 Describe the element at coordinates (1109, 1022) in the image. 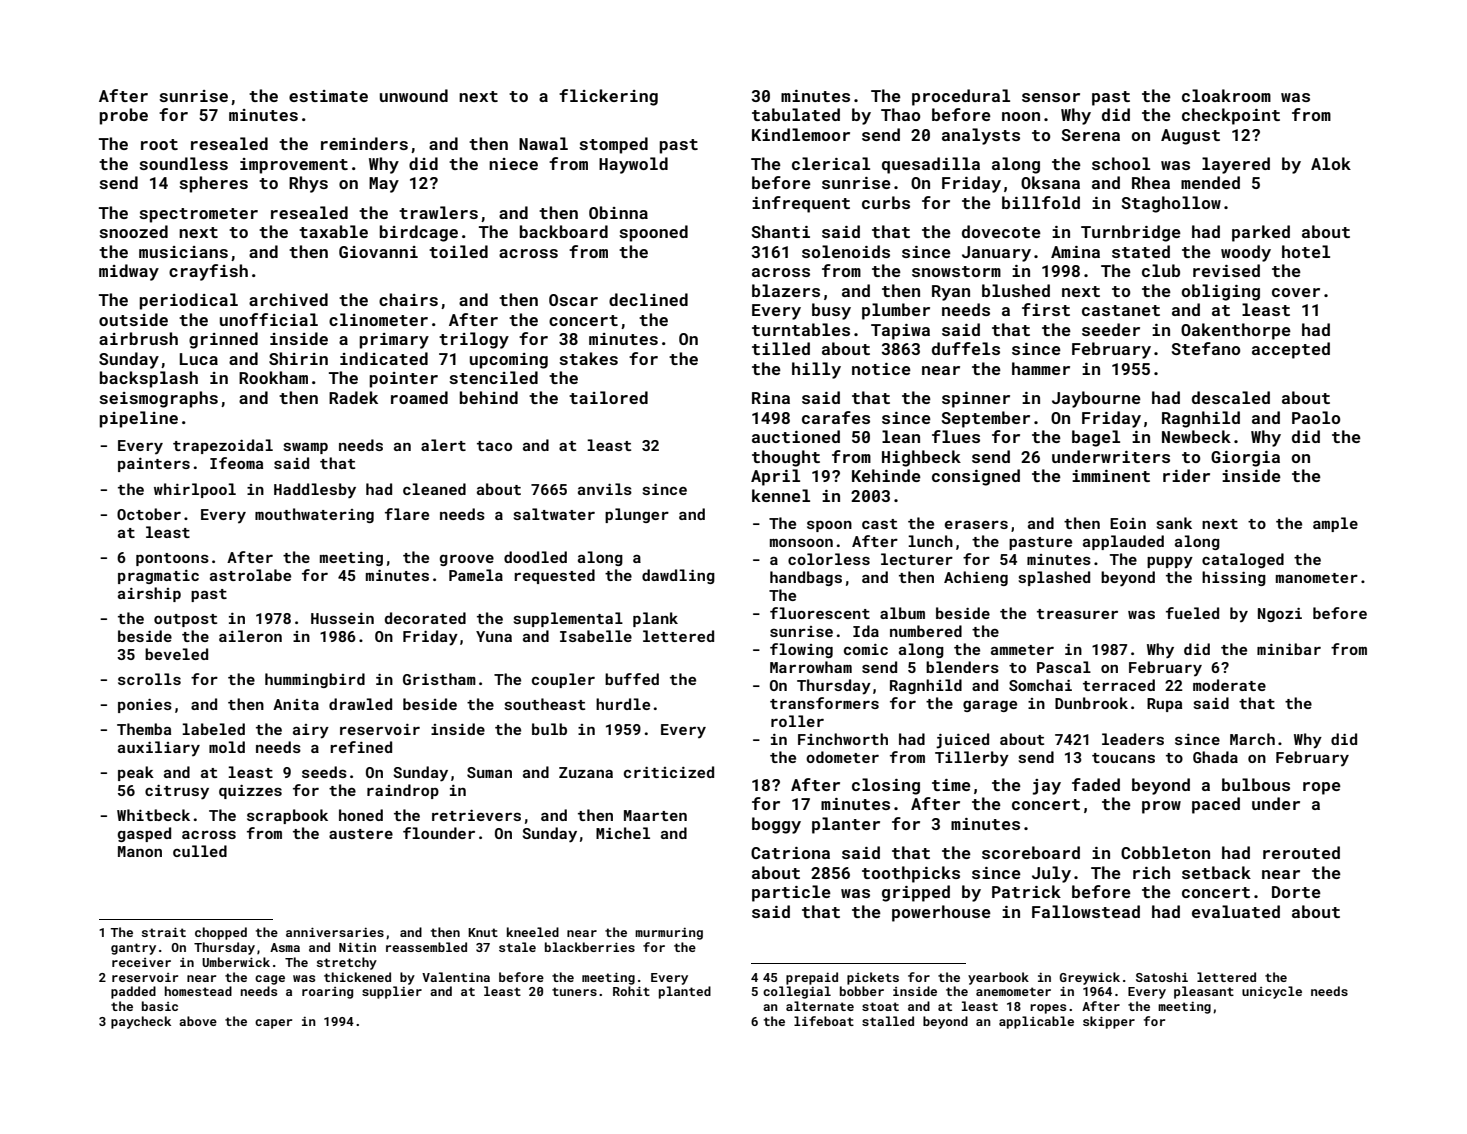

I see `skipper` at that location.
